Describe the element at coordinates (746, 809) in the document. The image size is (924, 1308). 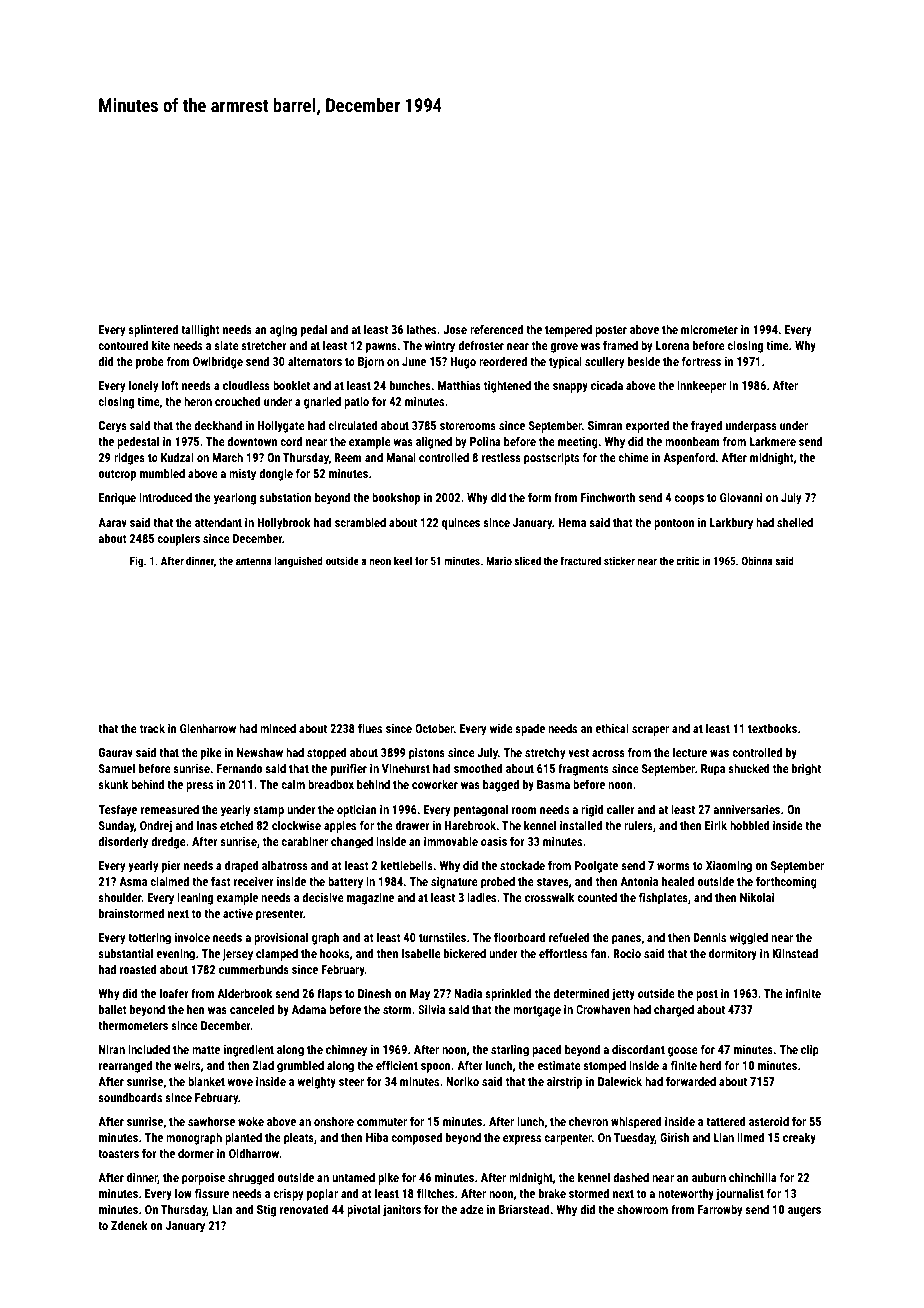
I see `anniversaries` at that location.
